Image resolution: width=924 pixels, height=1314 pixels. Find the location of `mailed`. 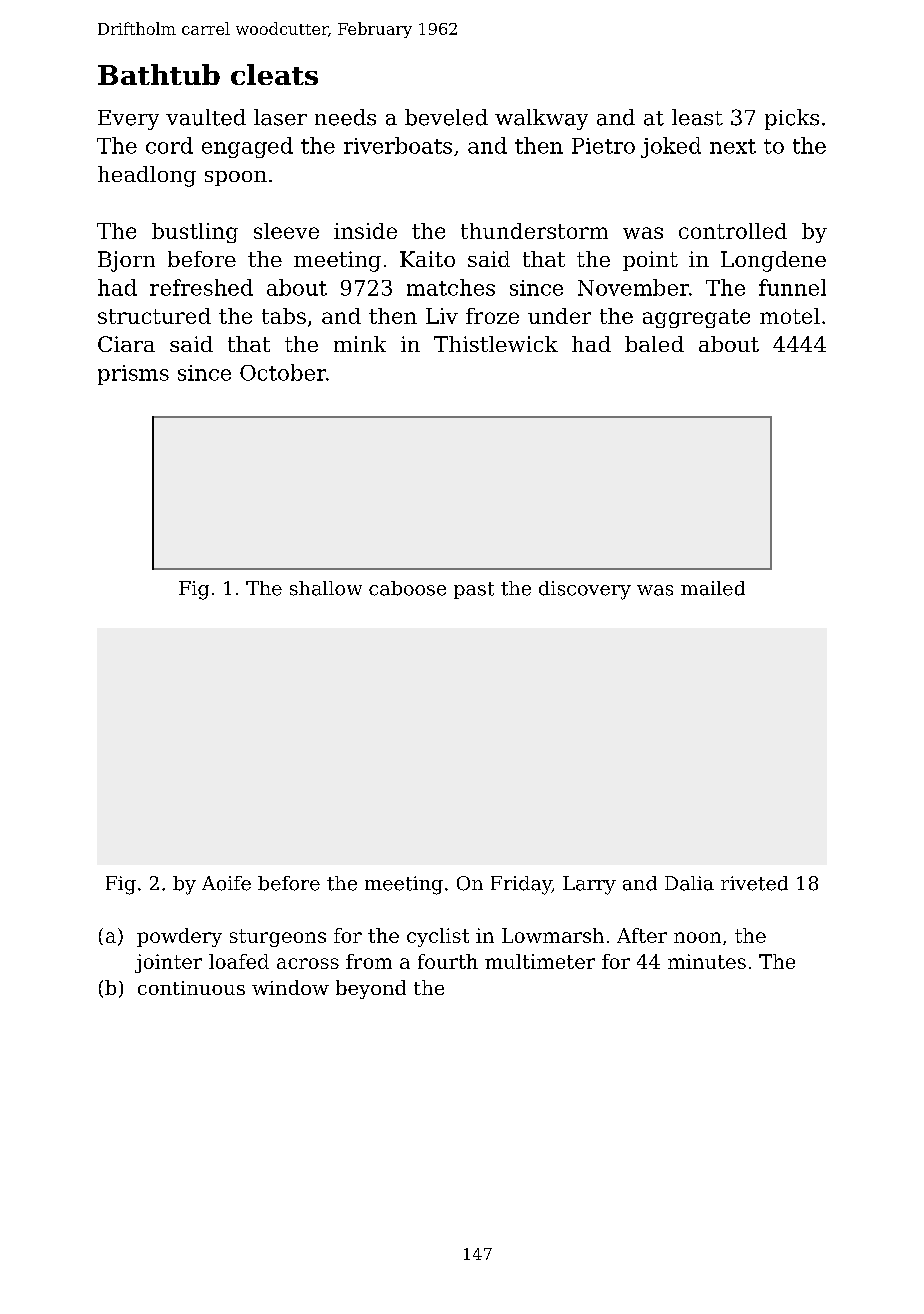

mailed is located at coordinates (713, 588).
